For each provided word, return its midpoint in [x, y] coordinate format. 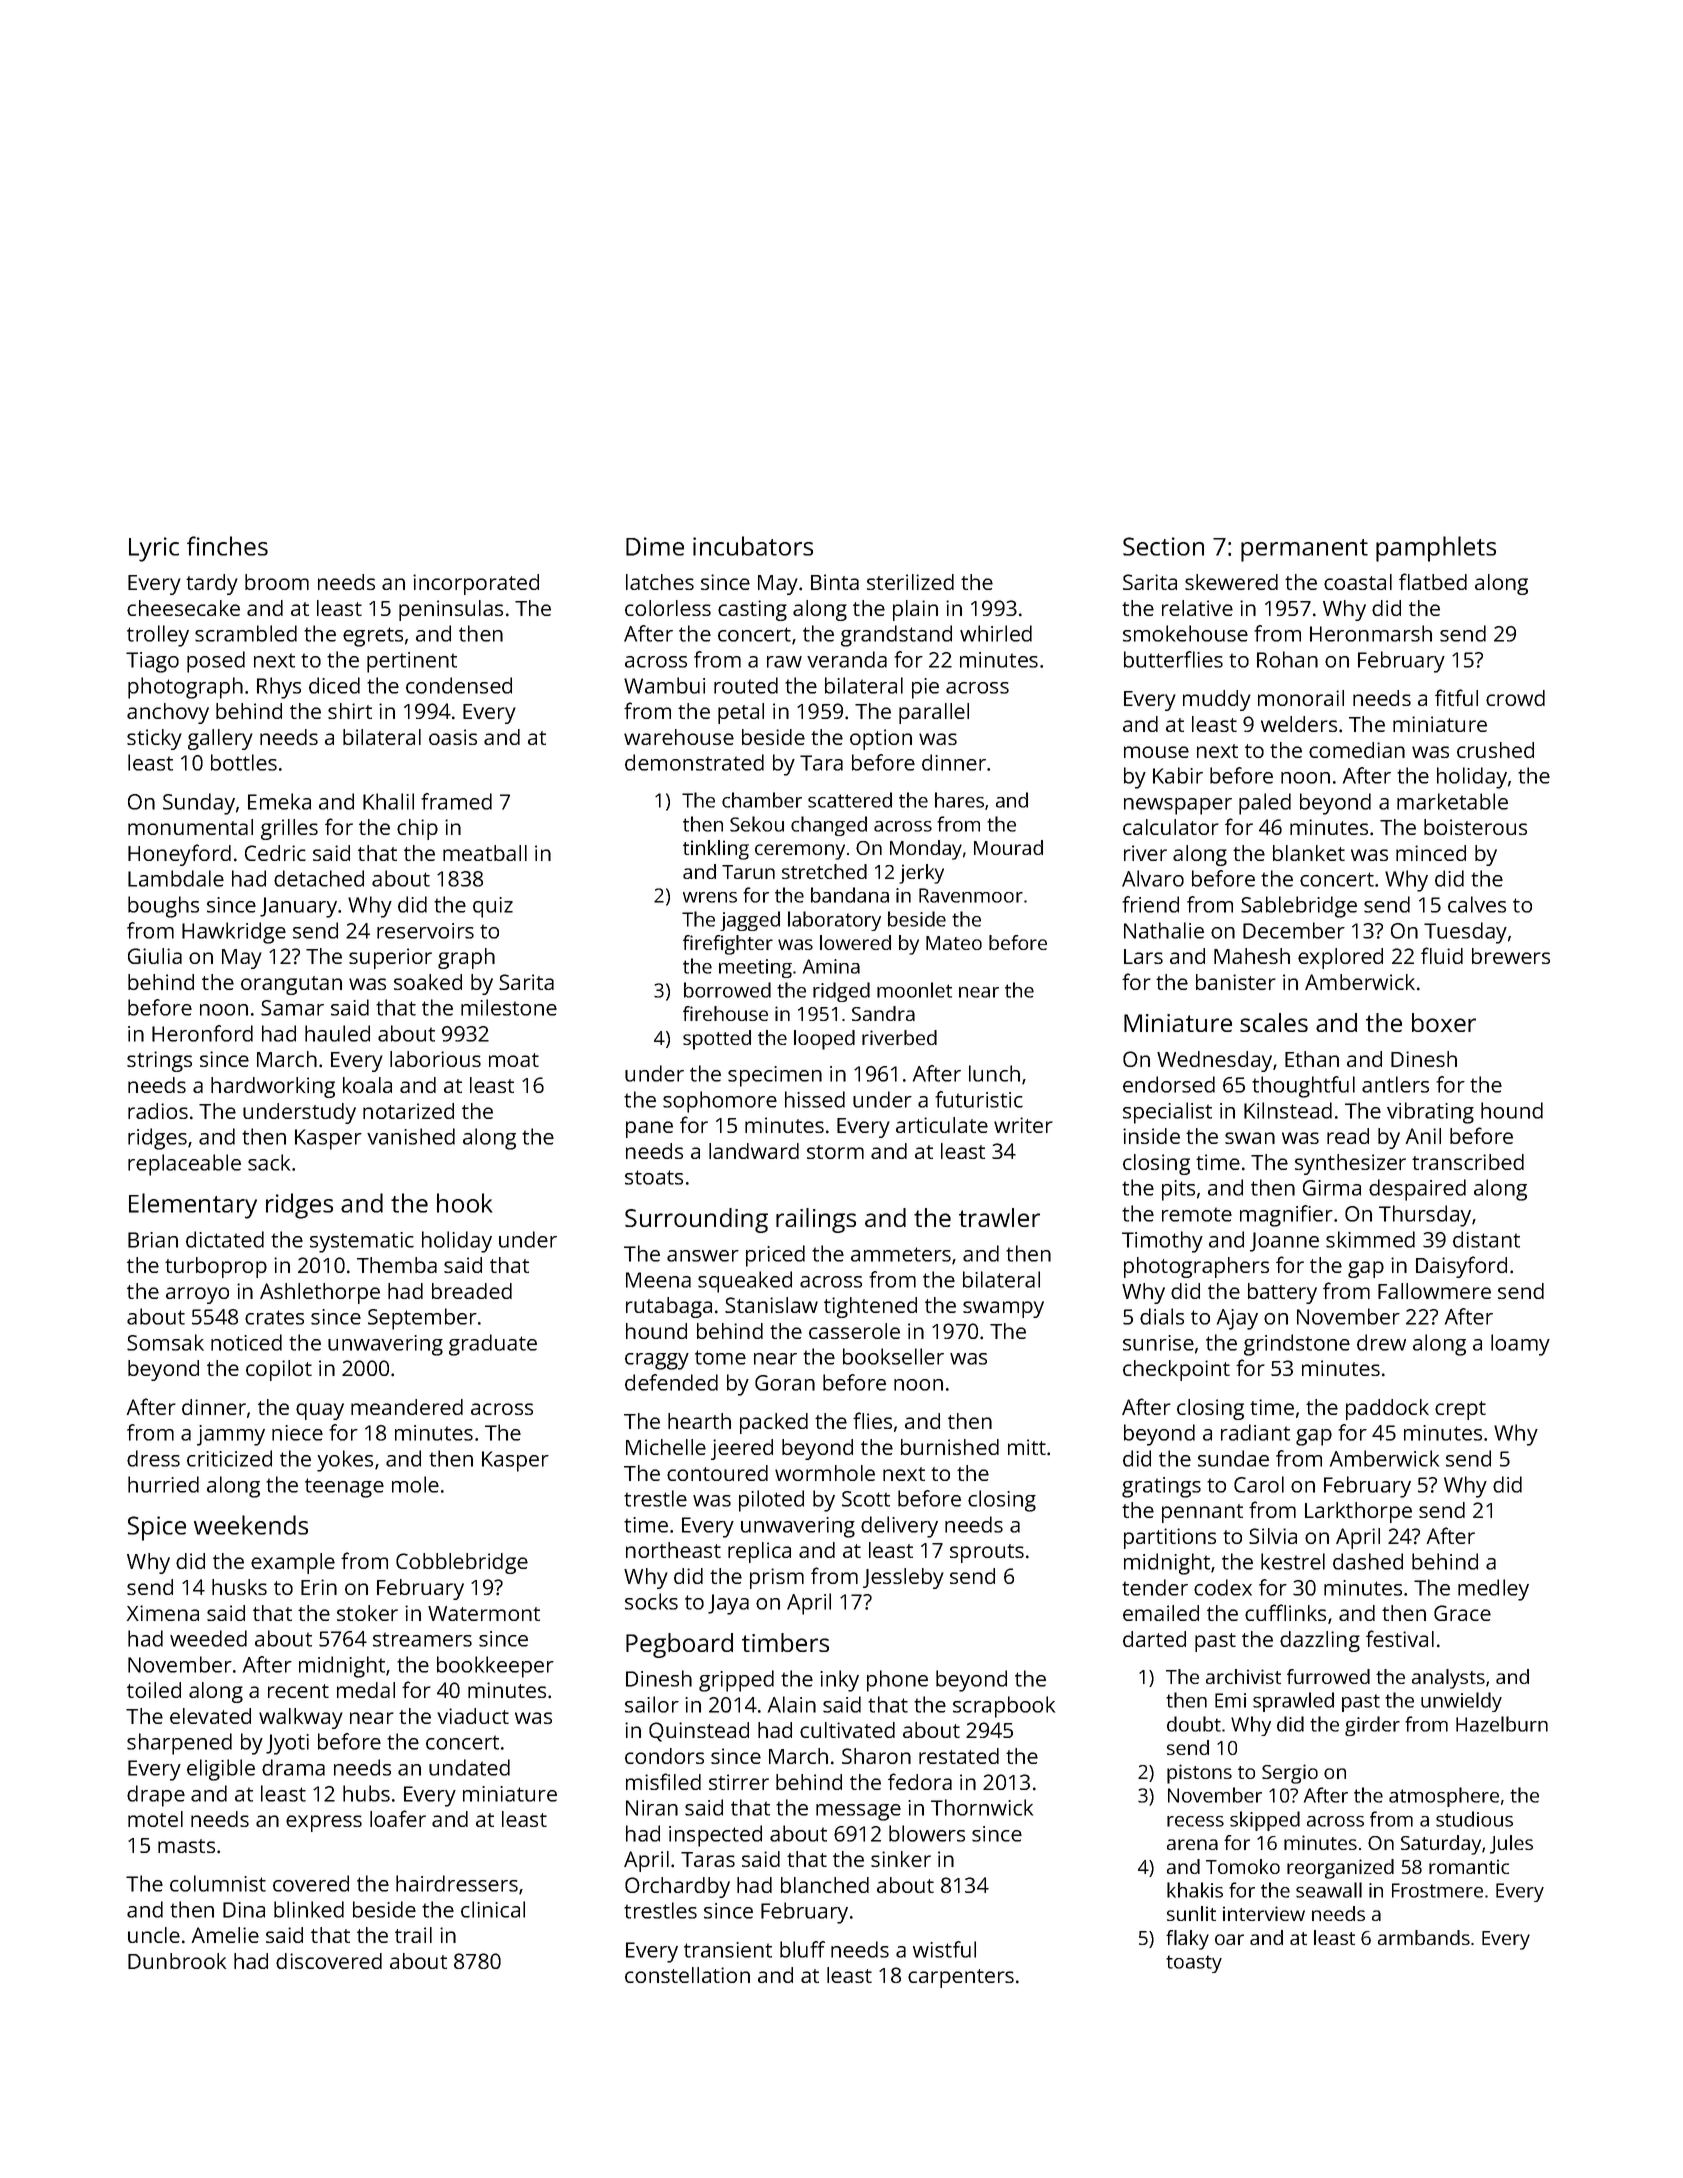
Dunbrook [177, 1961]
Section [1163, 546]
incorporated [476, 584]
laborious [435, 1059]
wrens [710, 897]
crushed [1495, 750]
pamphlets [1436, 549]
